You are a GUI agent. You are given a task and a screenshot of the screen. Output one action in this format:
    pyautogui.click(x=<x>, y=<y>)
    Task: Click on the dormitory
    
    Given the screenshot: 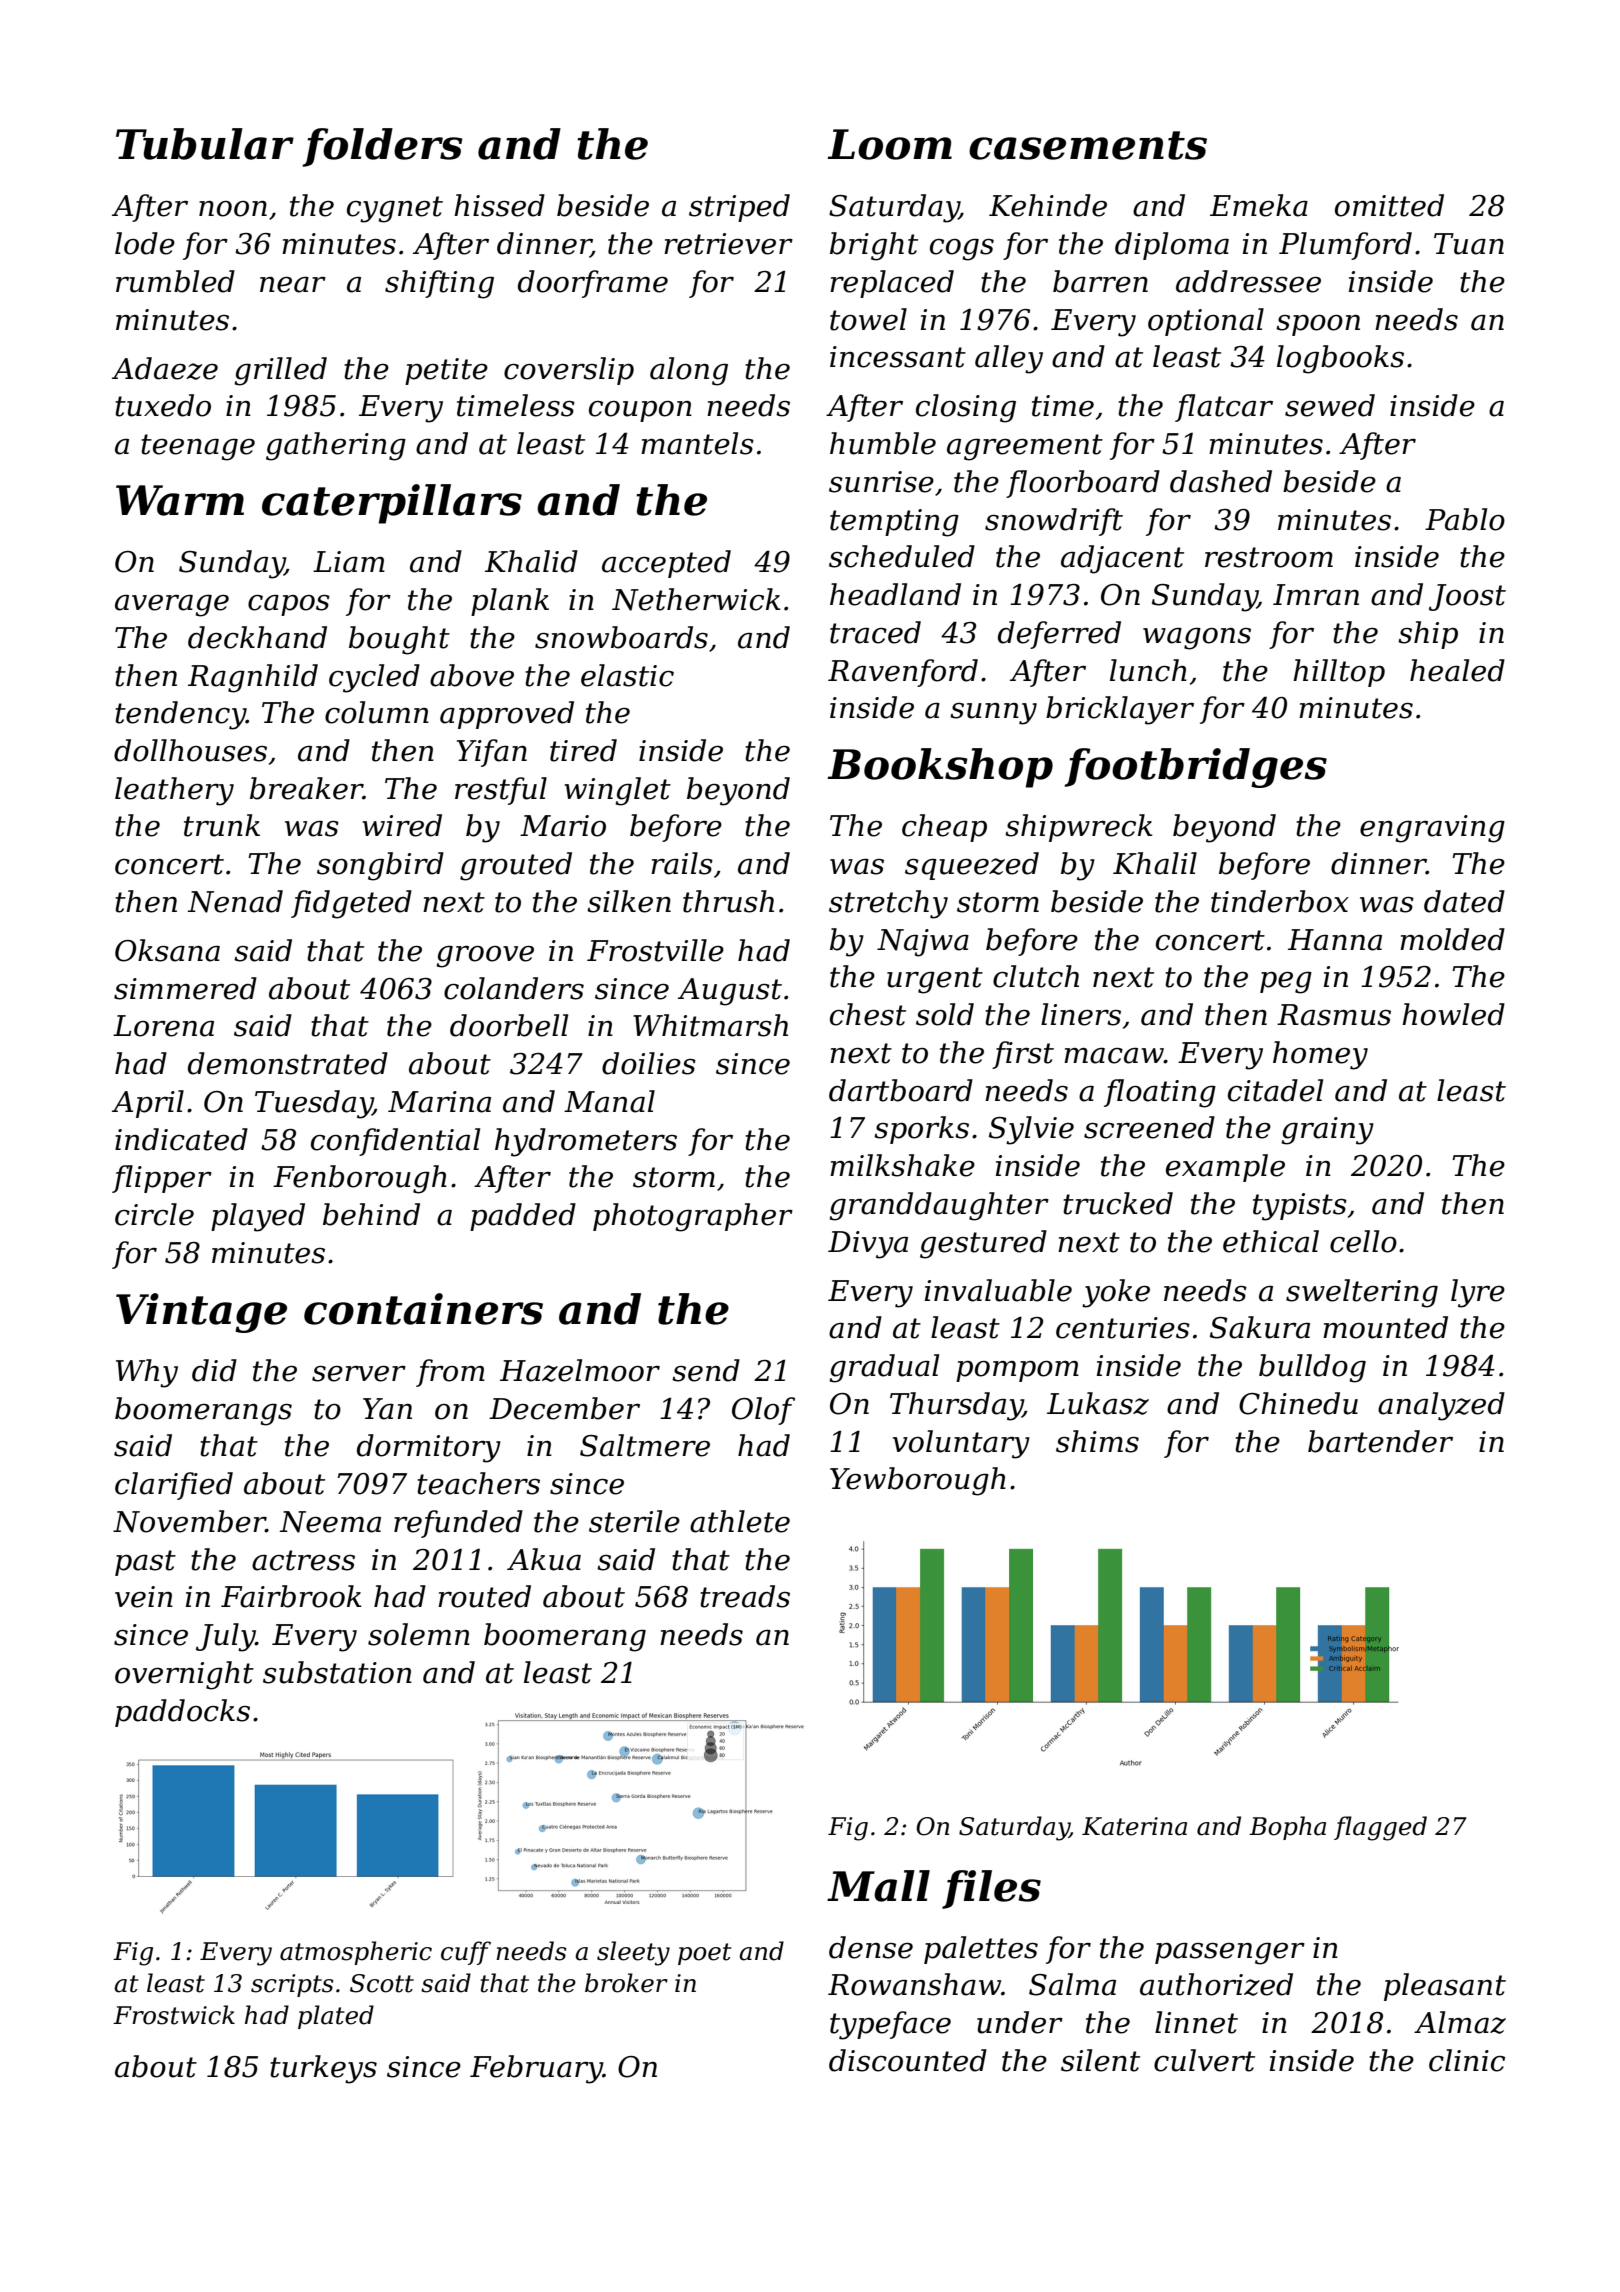 What is the action you would take?
    pyautogui.click(x=429, y=1448)
